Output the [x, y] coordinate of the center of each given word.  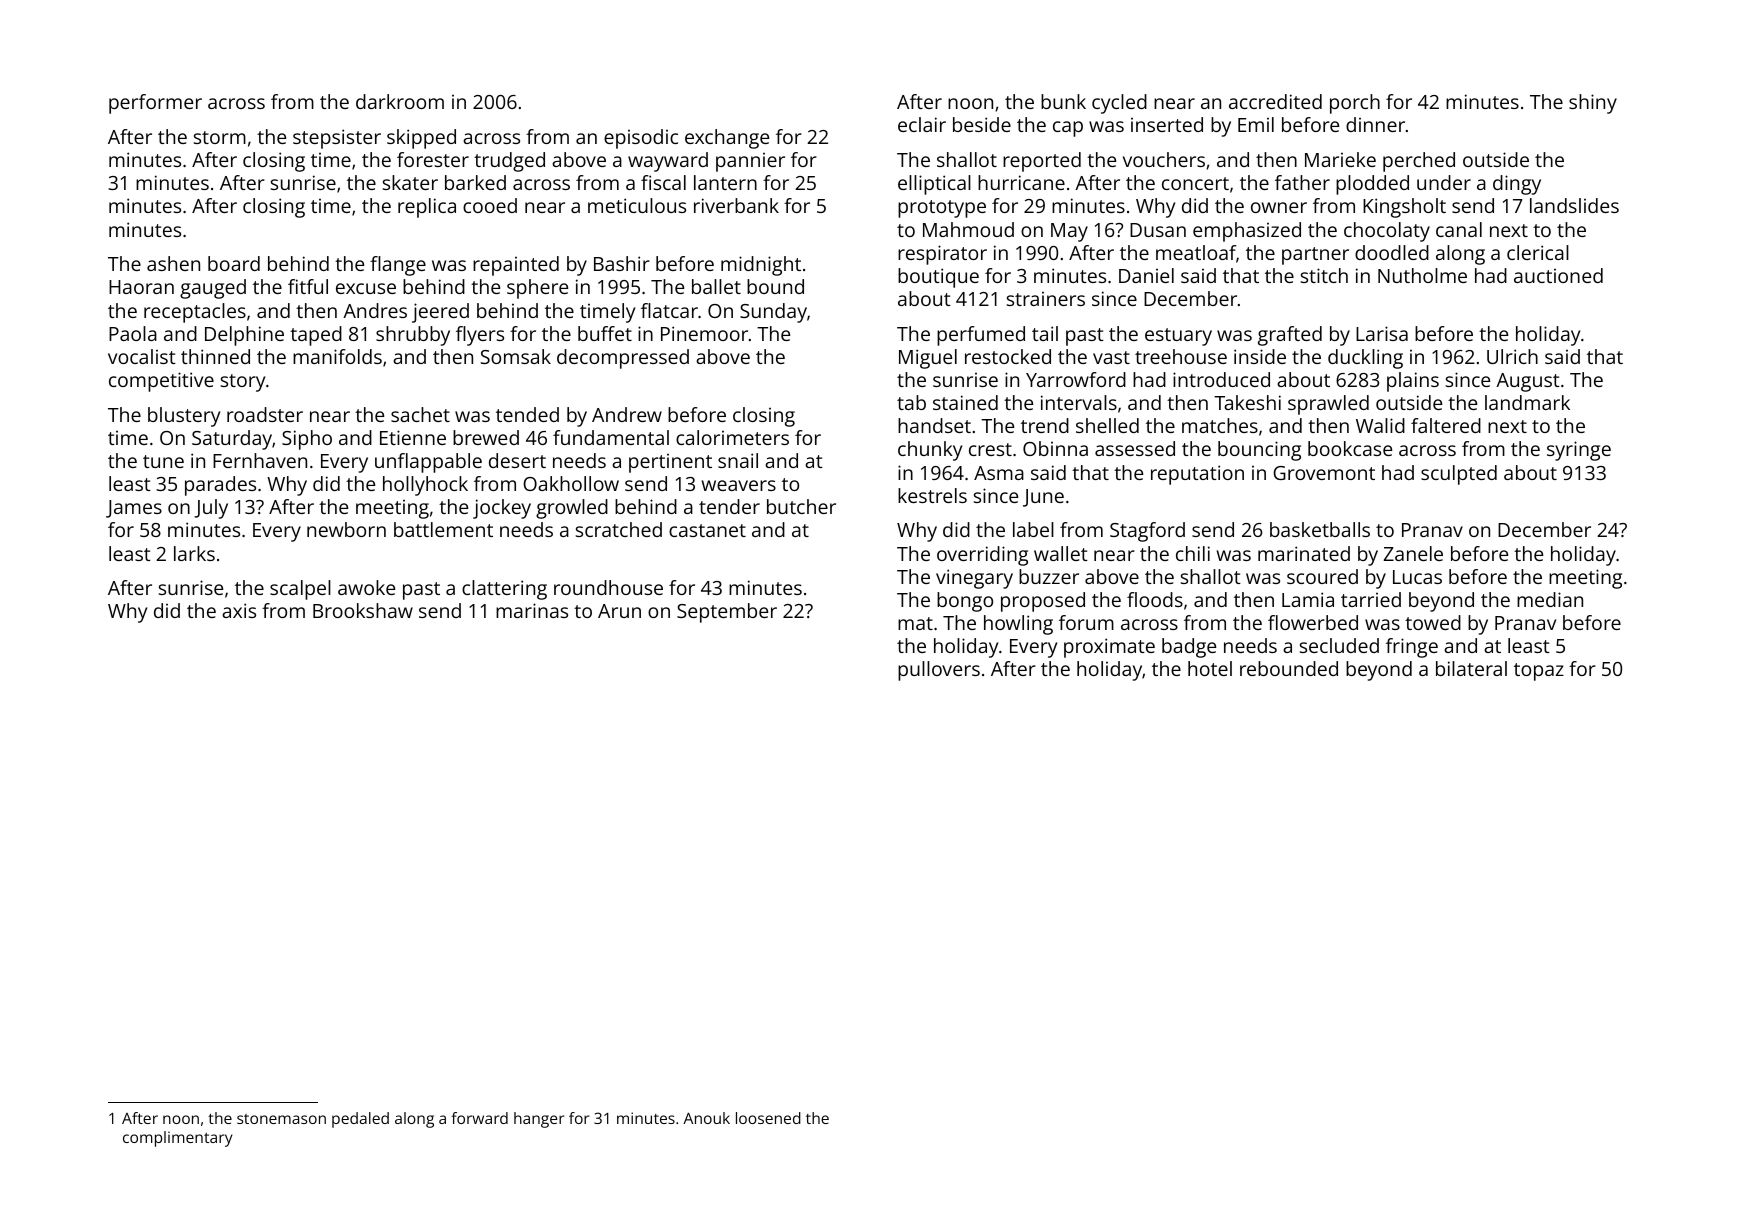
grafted [1290, 336]
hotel [1210, 668]
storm [220, 137]
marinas [532, 610]
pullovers [939, 671]
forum [1086, 622]
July [211, 509]
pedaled [360, 1120]
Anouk [706, 1118]
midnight [761, 266]
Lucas [1417, 577]
